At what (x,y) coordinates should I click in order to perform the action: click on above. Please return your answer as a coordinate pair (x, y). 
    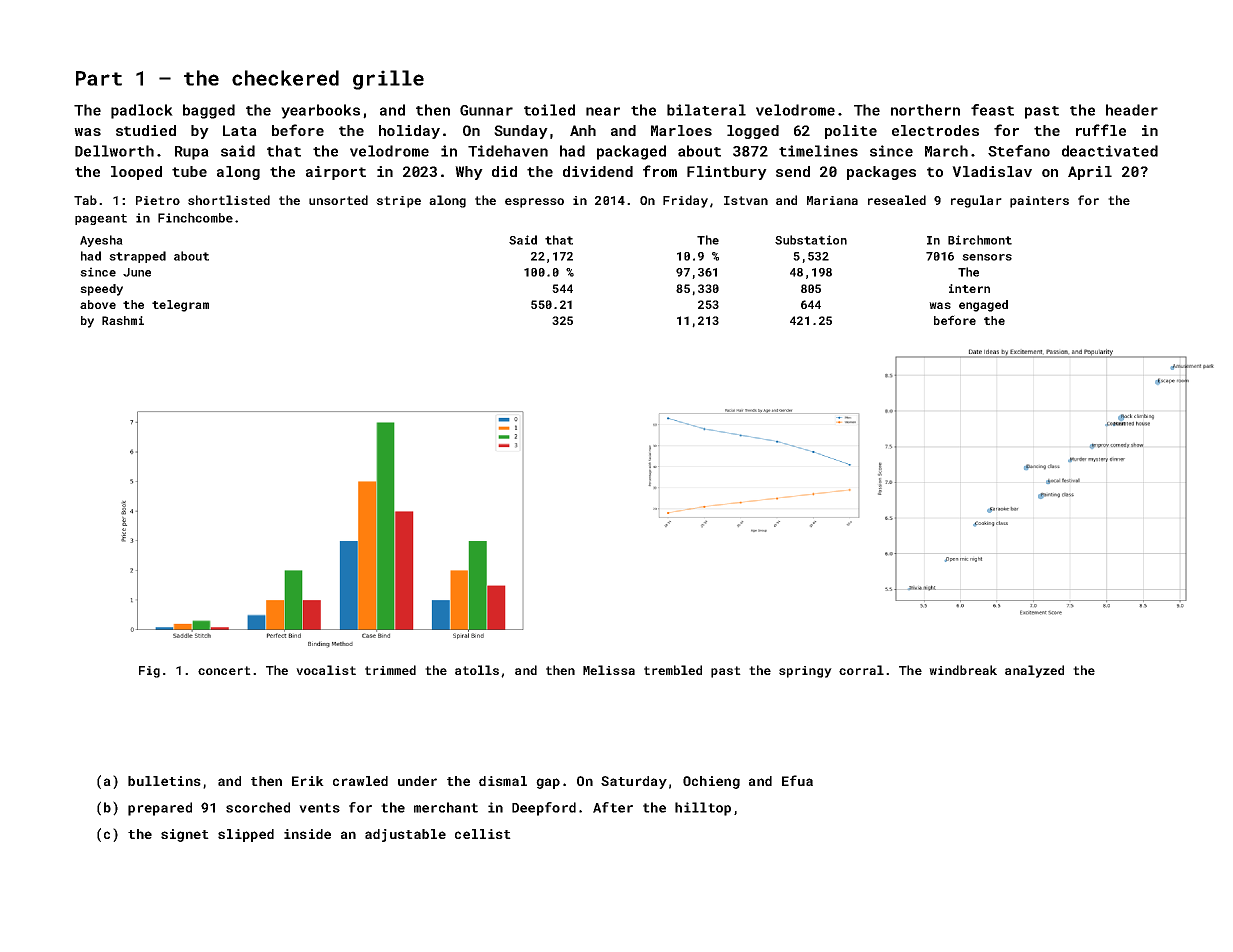
    Looking at the image, I should click on (98, 304).
